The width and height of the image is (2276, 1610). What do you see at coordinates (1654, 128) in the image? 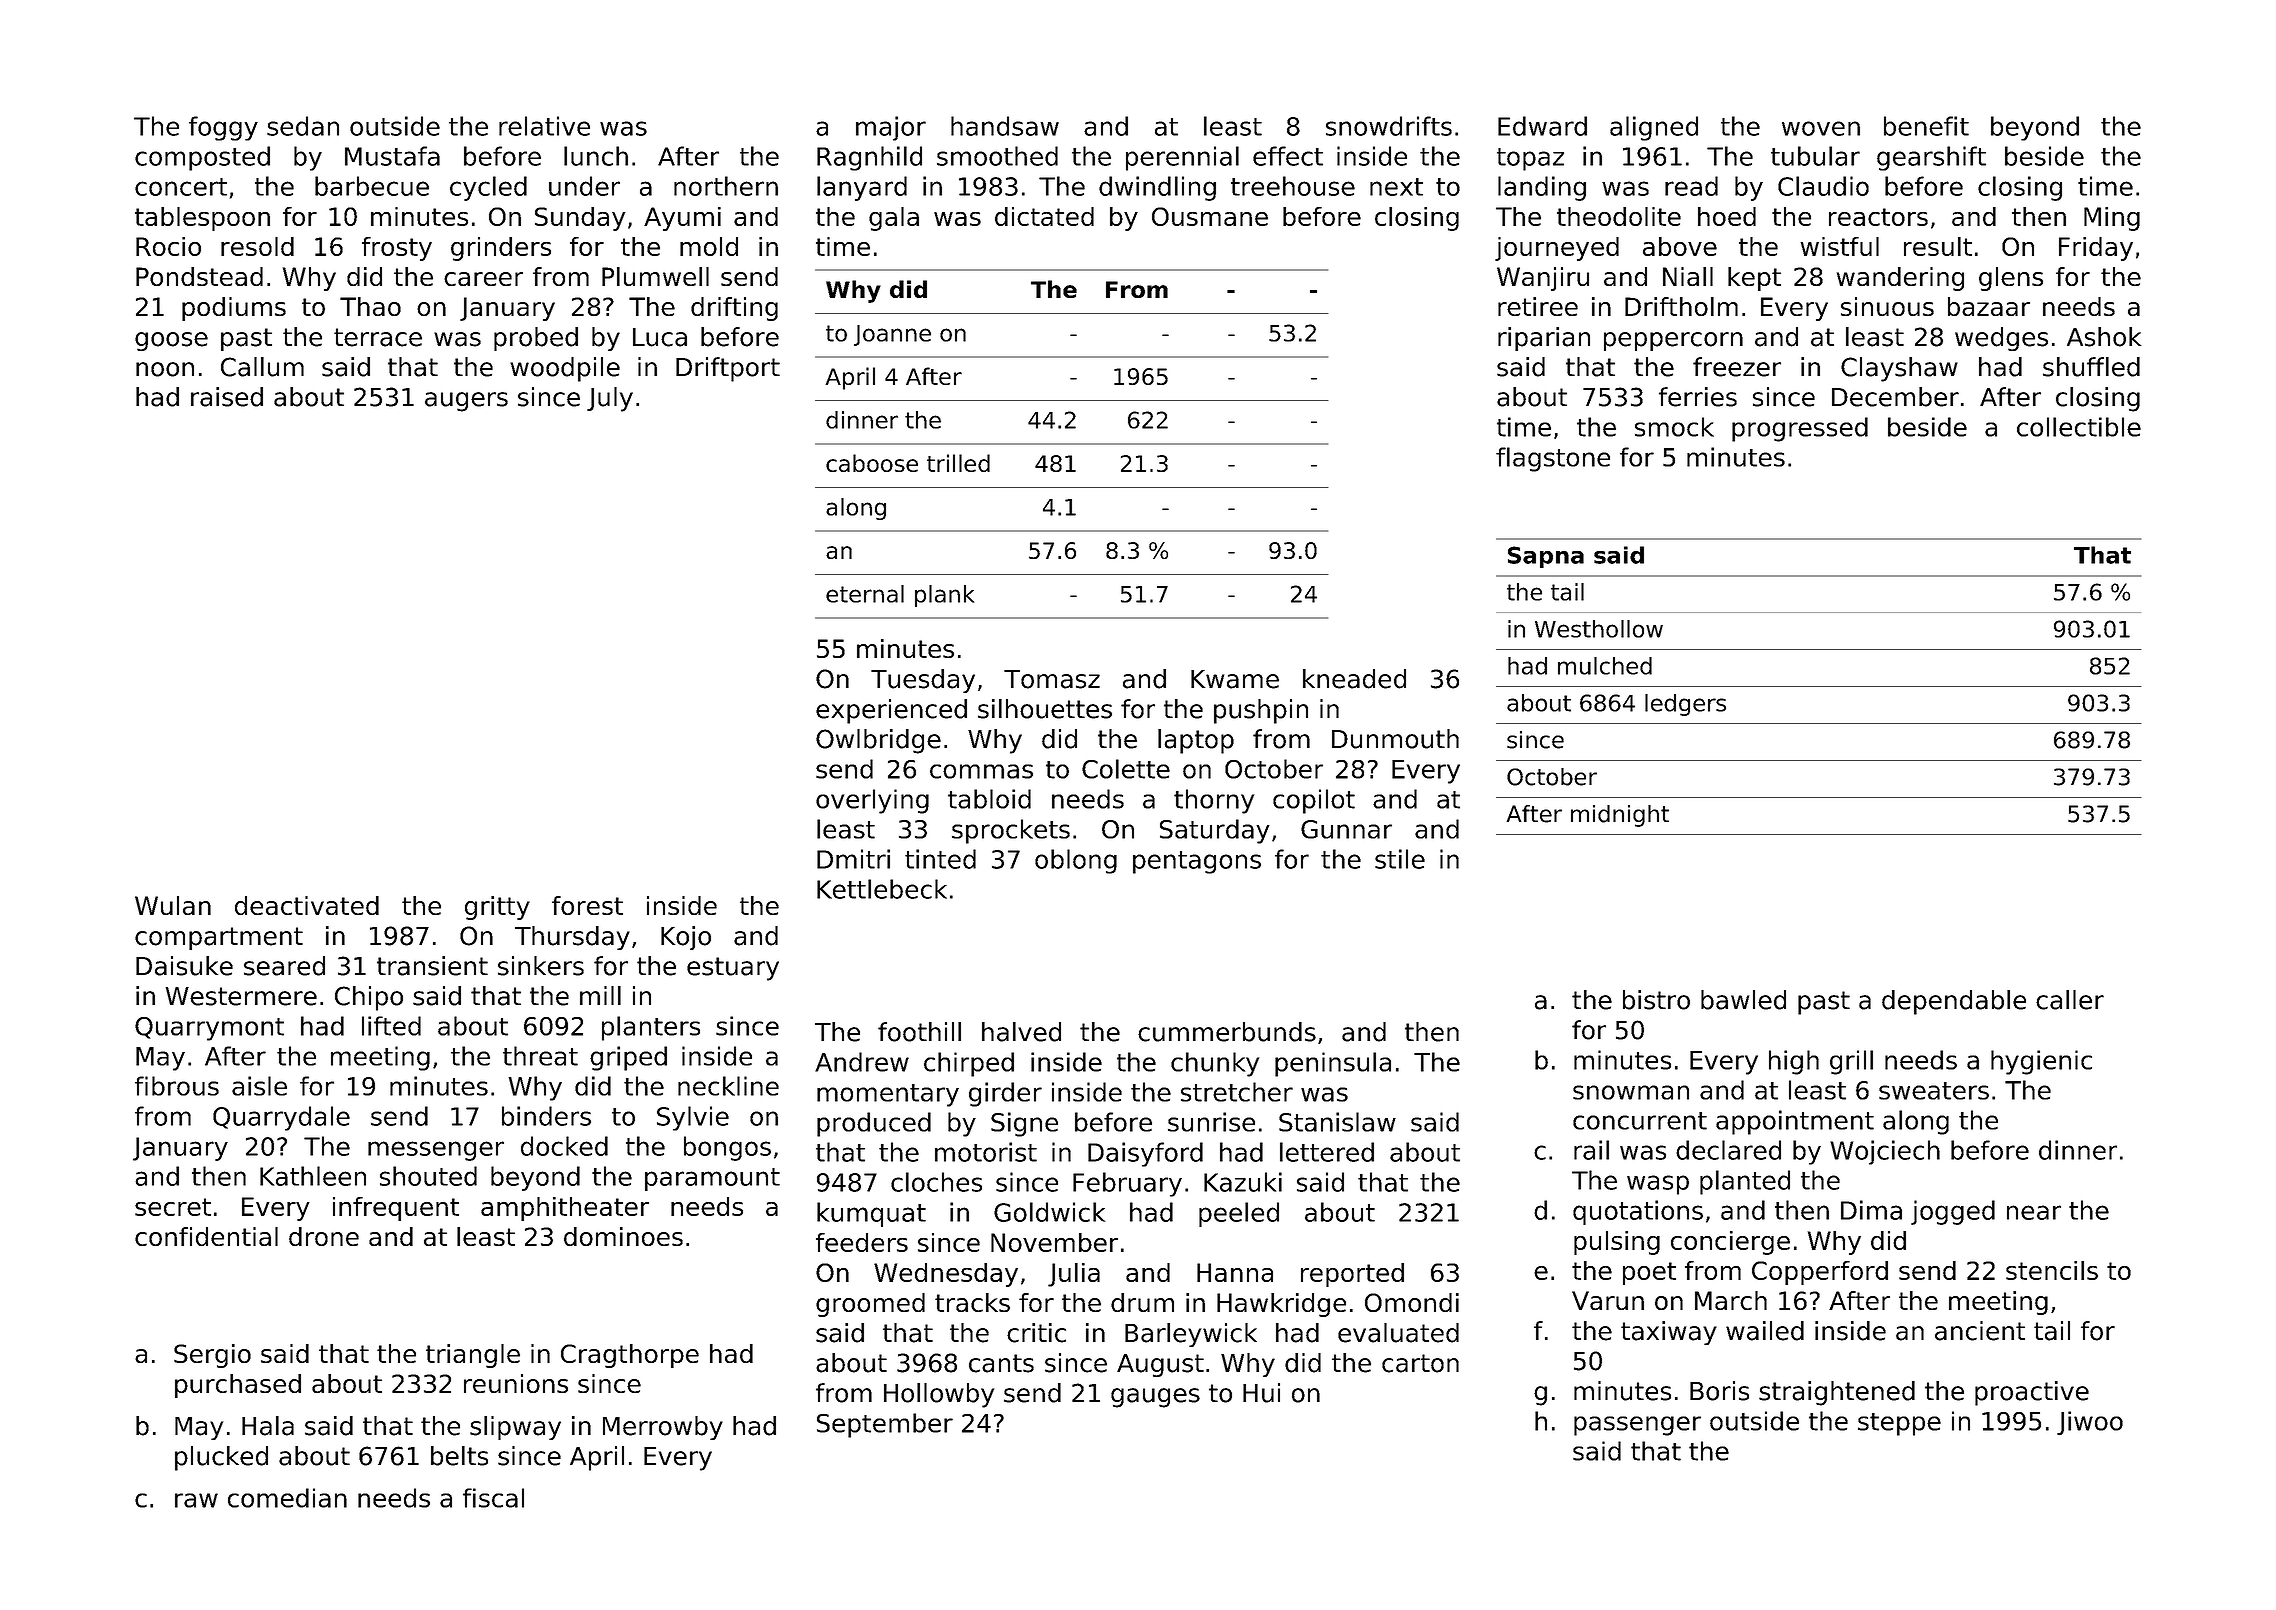
I see `aligned` at bounding box center [1654, 128].
